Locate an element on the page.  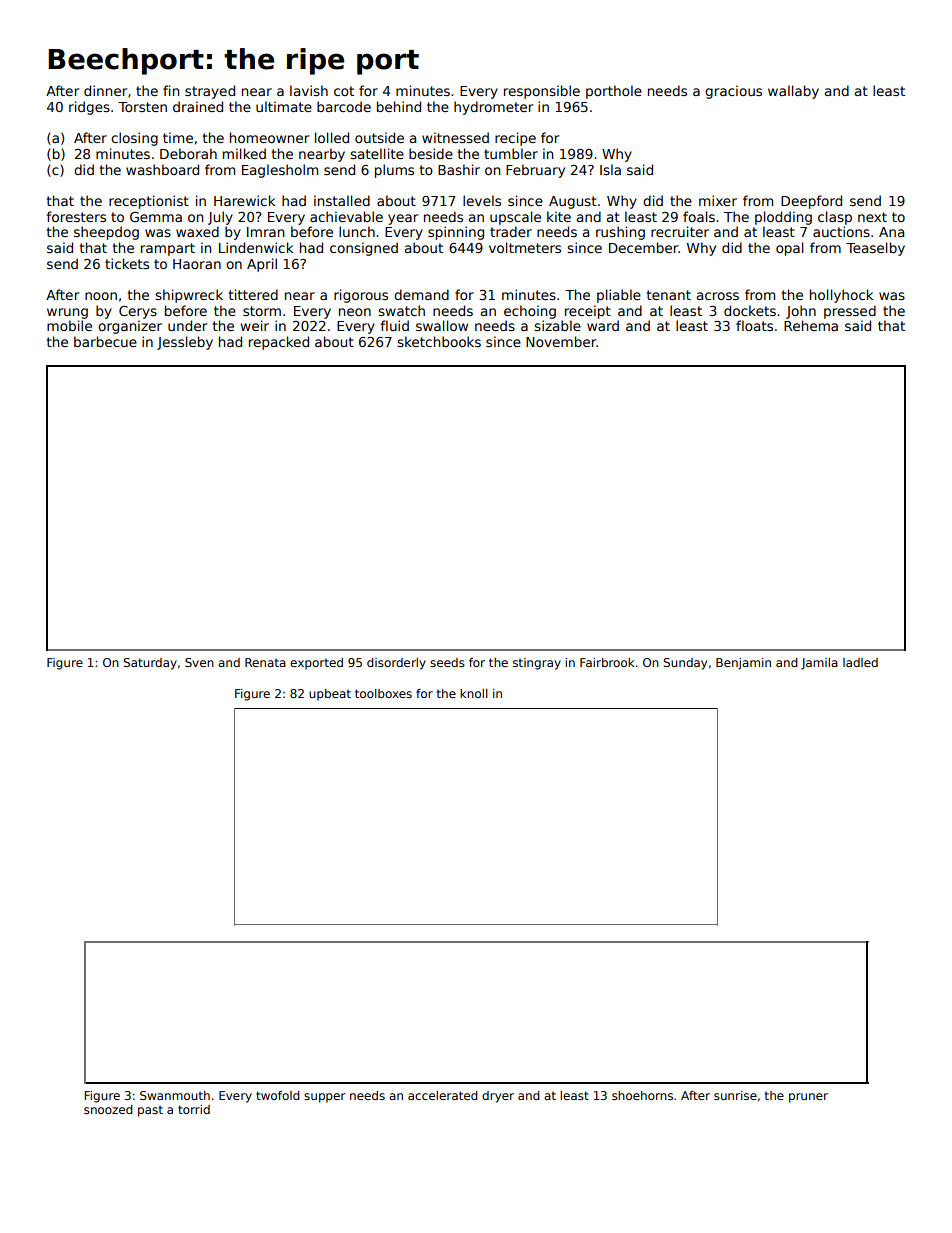
shoehorns is located at coordinates (642, 1095).
